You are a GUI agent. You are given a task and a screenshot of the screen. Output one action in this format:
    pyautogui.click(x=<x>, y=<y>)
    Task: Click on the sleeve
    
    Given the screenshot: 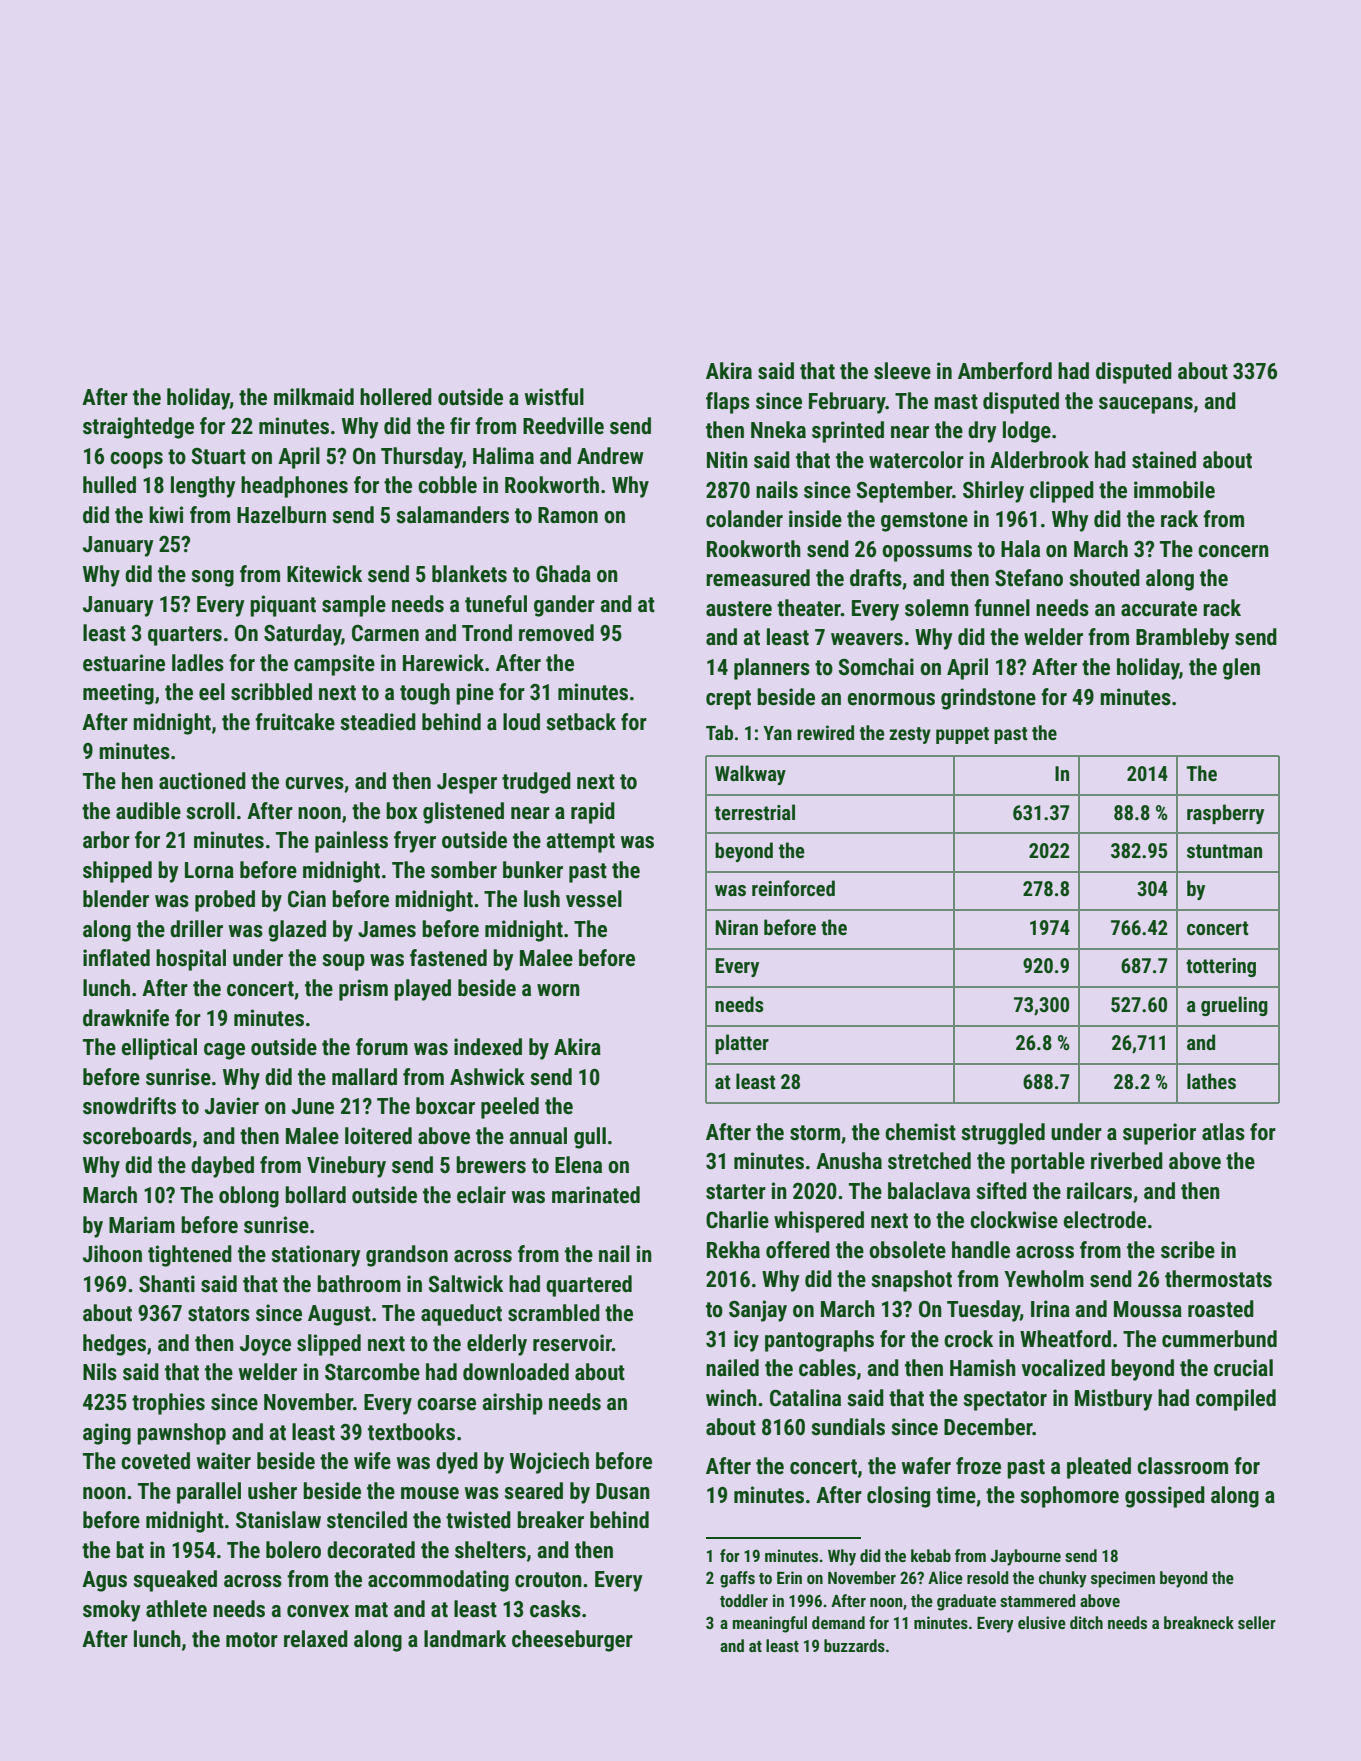 What is the action you would take?
    pyautogui.click(x=902, y=371)
